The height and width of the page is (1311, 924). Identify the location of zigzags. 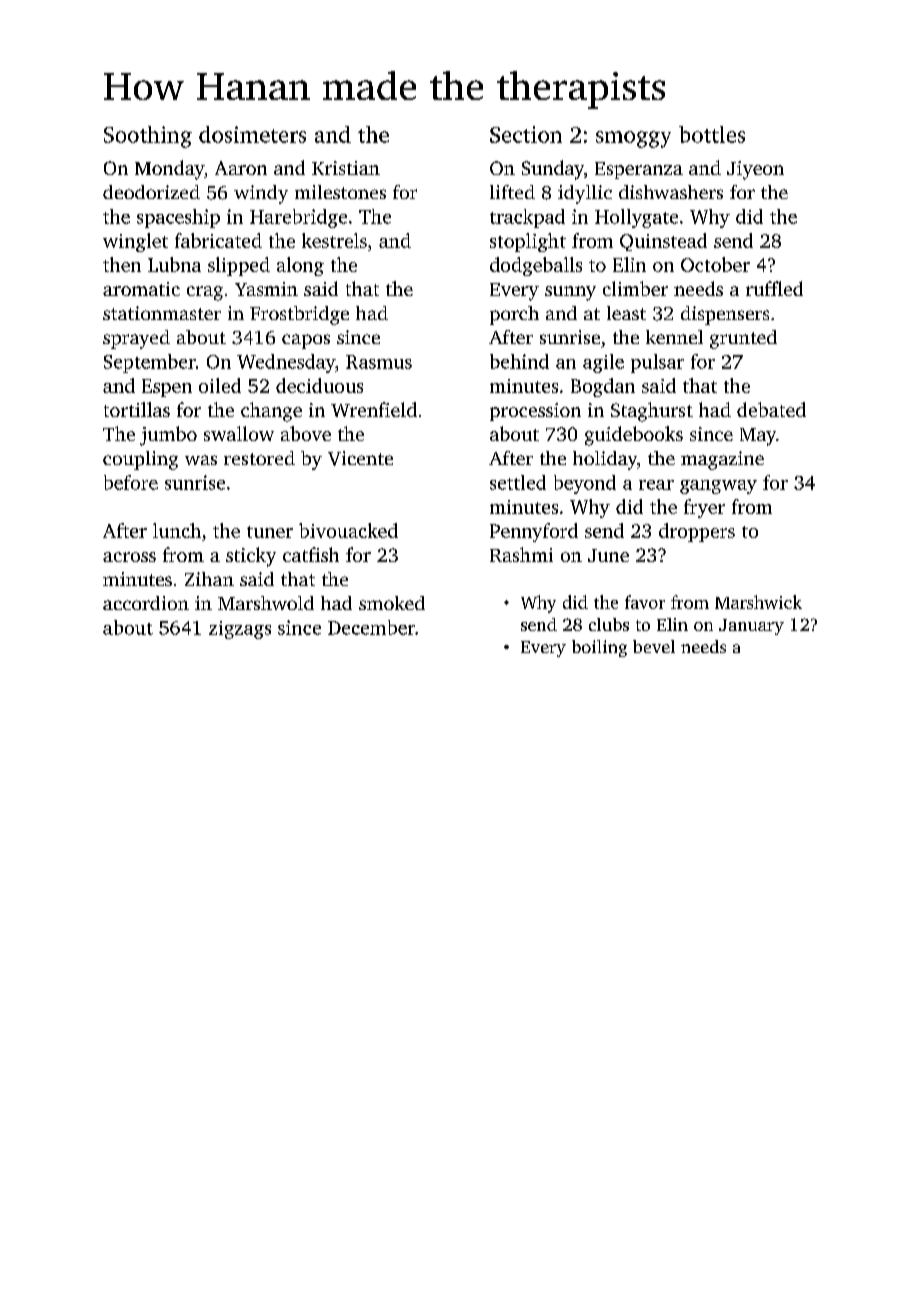
(240, 630).
